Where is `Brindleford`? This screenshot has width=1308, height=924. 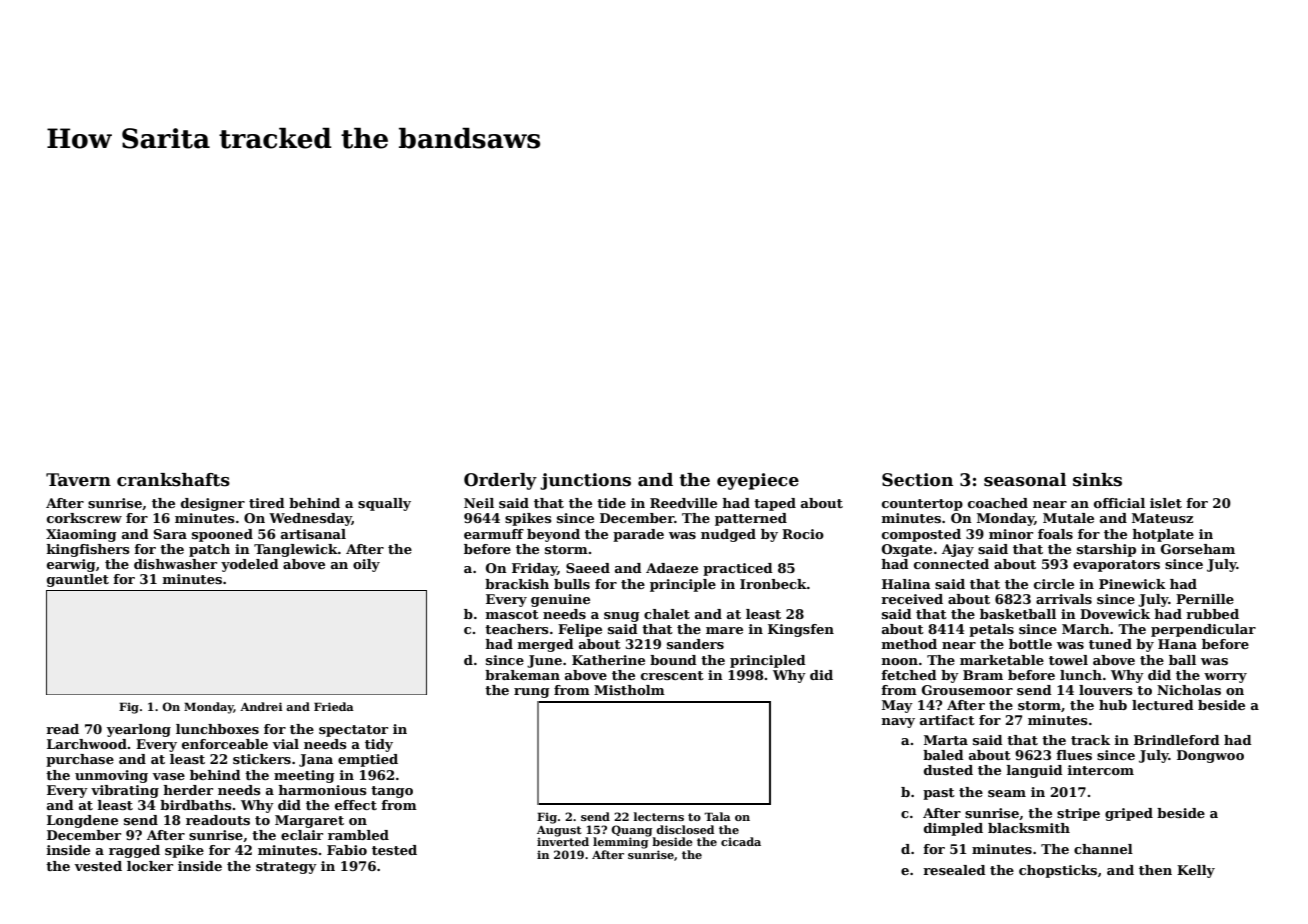 Brindleford is located at coordinates (1177, 740).
